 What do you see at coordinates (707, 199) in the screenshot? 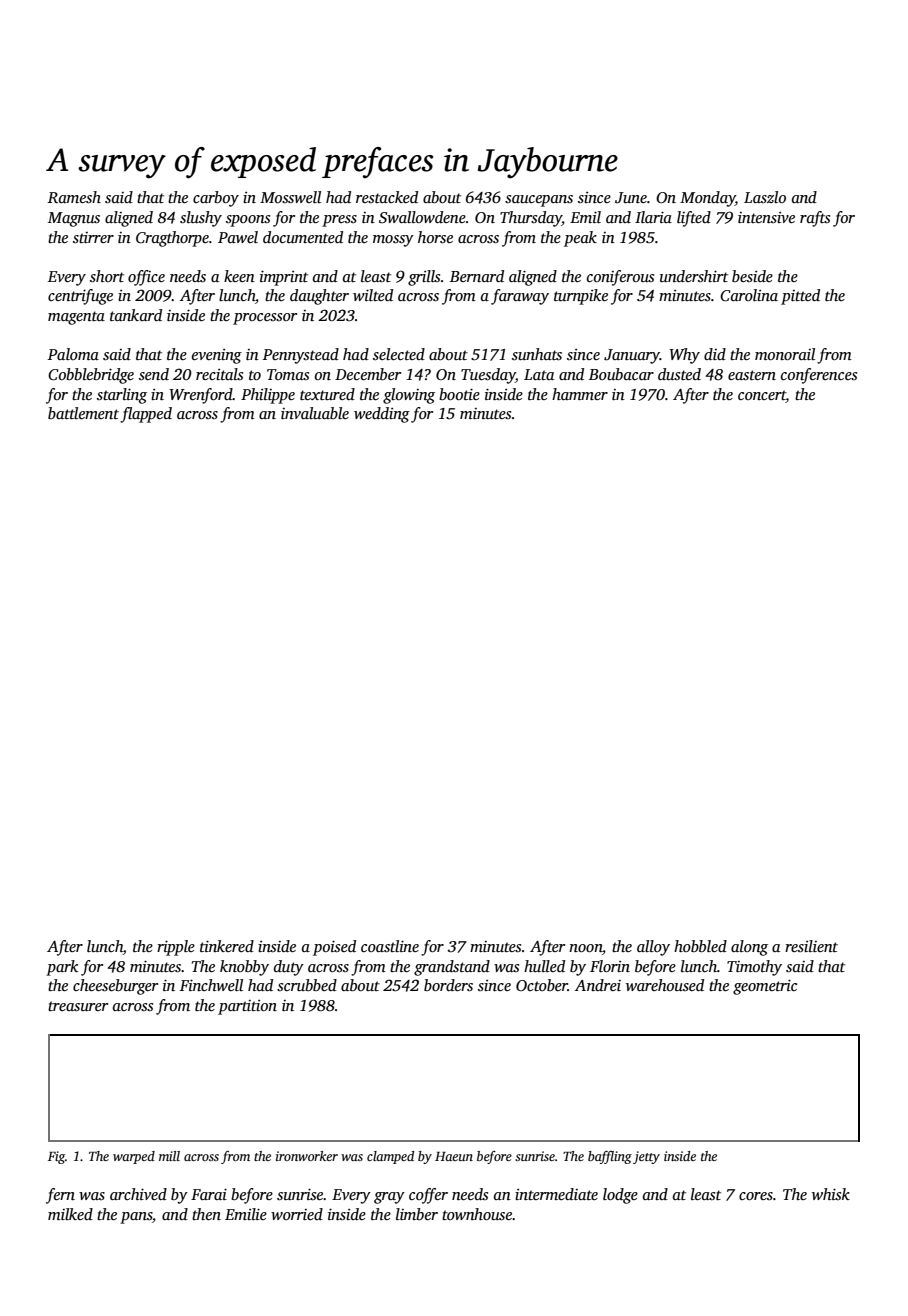
I see `Monday` at bounding box center [707, 199].
